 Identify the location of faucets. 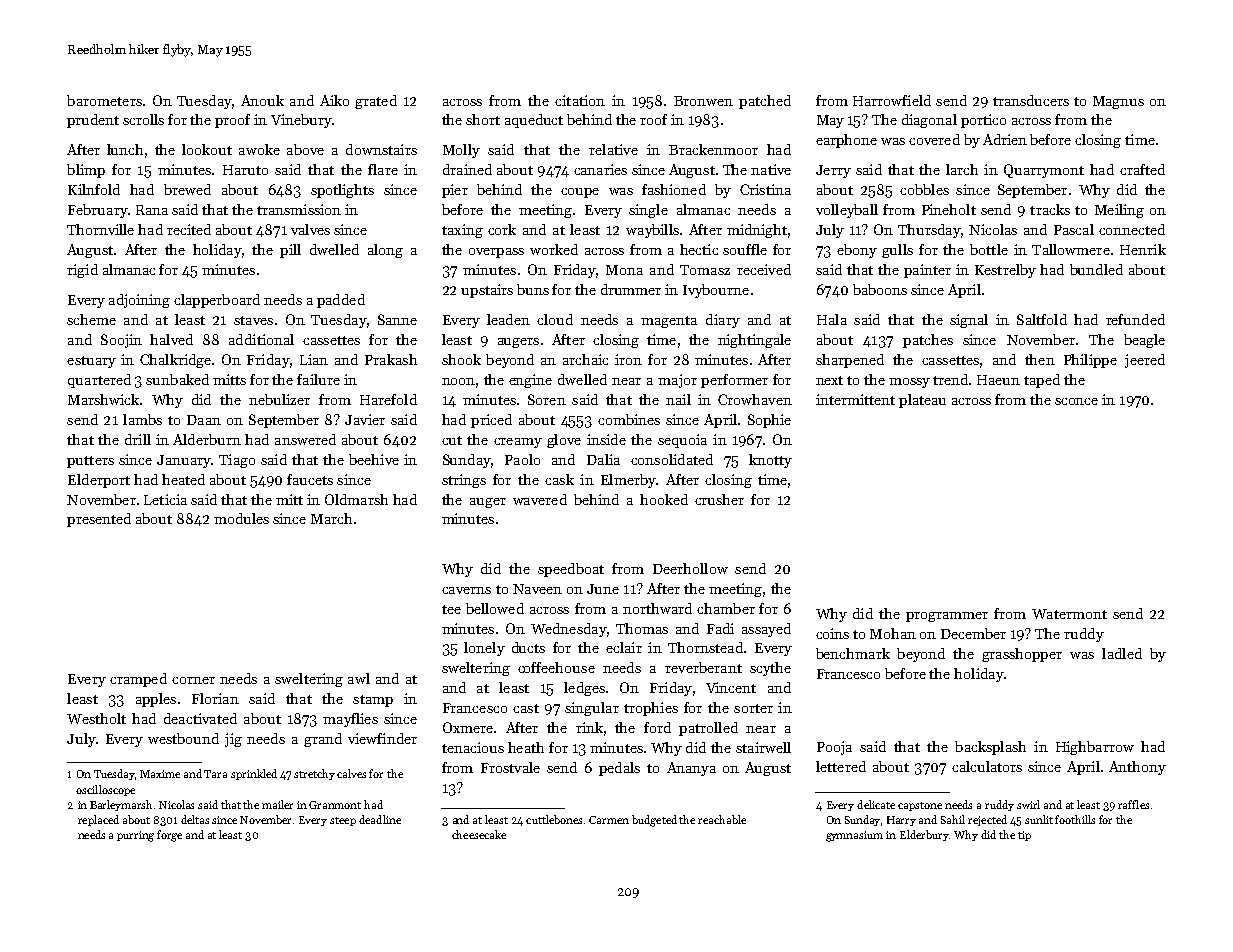
(310, 479).
